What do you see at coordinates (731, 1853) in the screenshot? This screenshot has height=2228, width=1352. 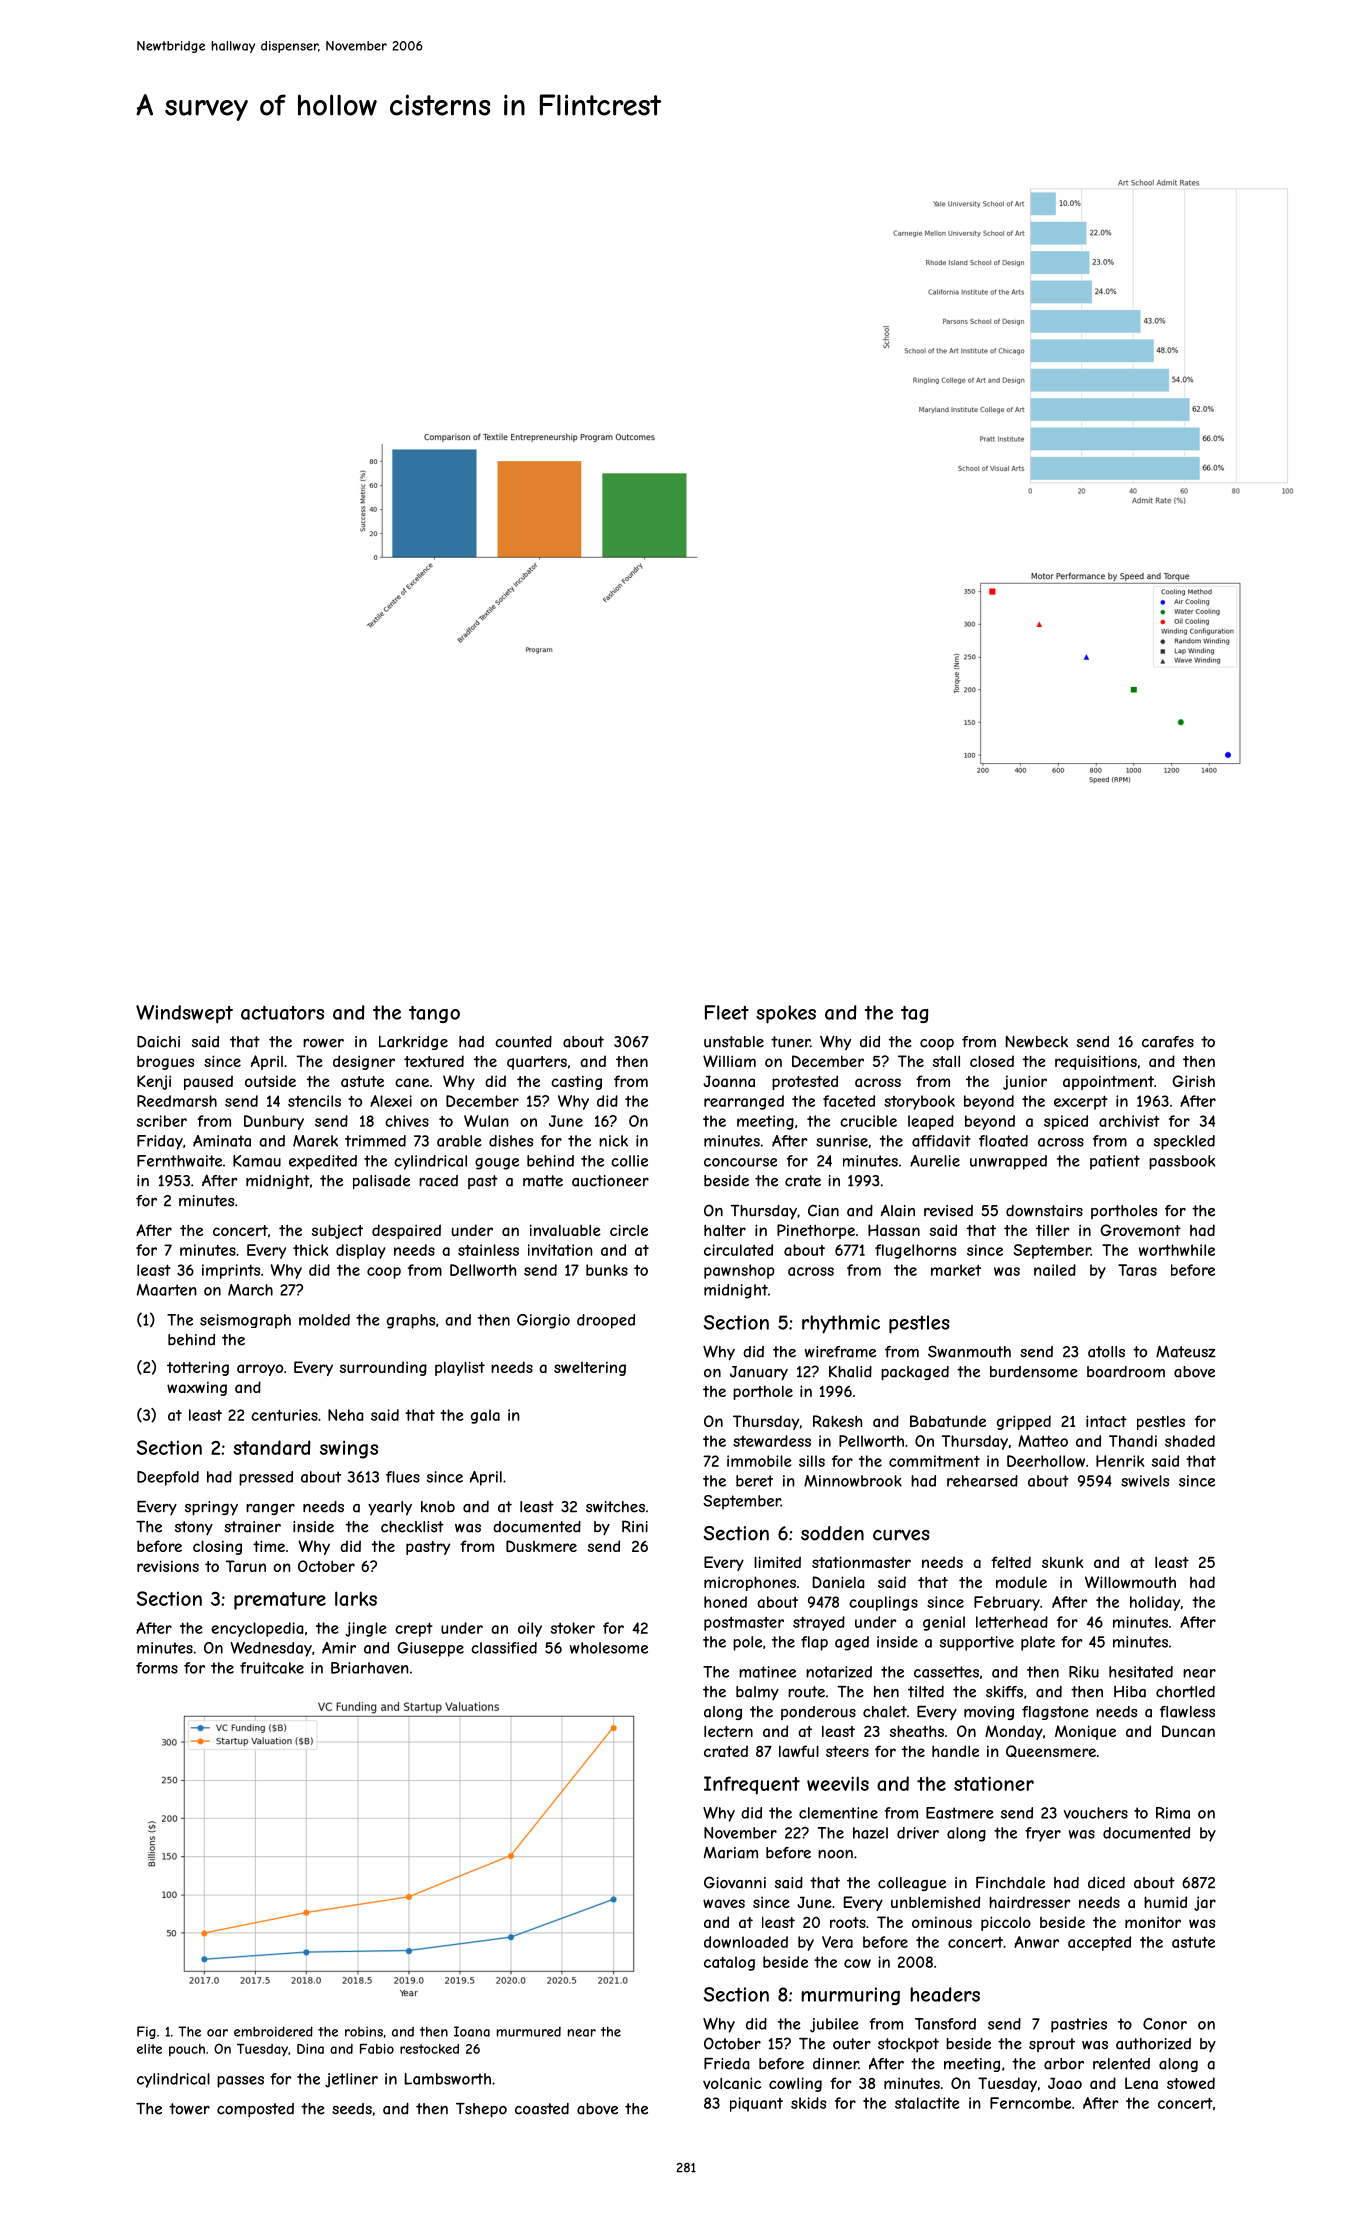 I see `Mariam` at bounding box center [731, 1853].
